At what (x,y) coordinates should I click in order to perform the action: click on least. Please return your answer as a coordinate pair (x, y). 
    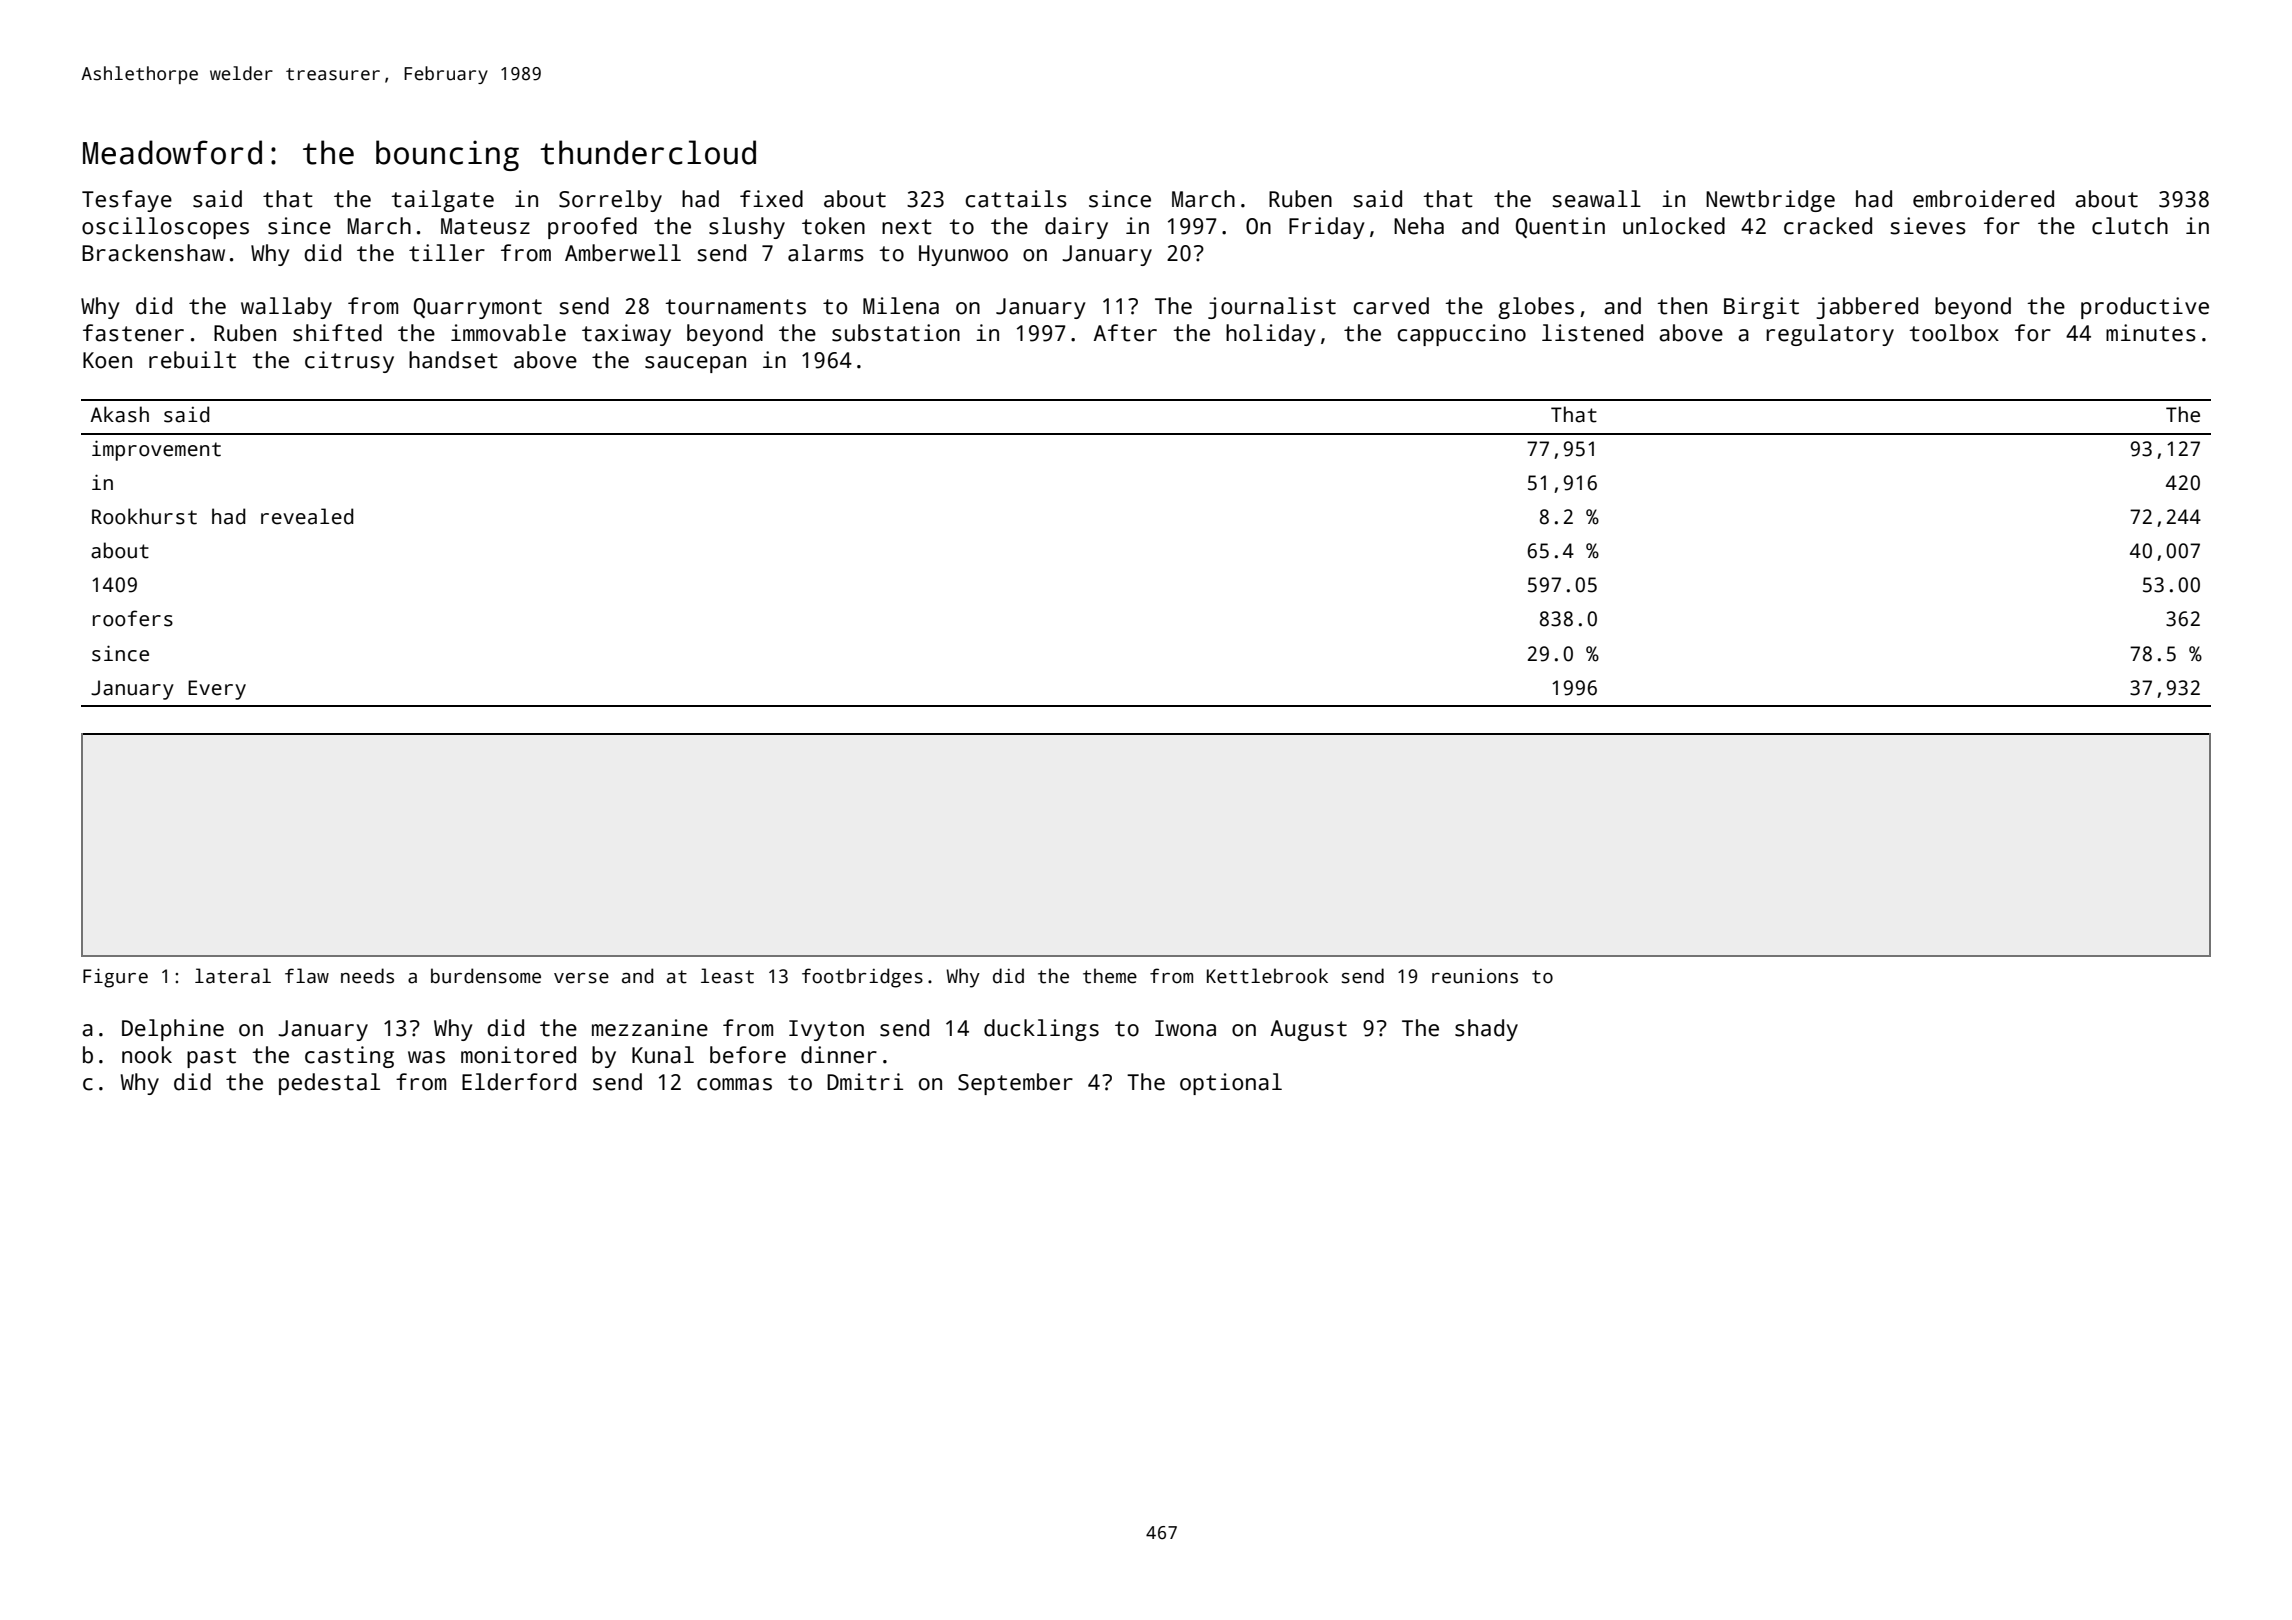
    Looking at the image, I should click on (727, 976).
